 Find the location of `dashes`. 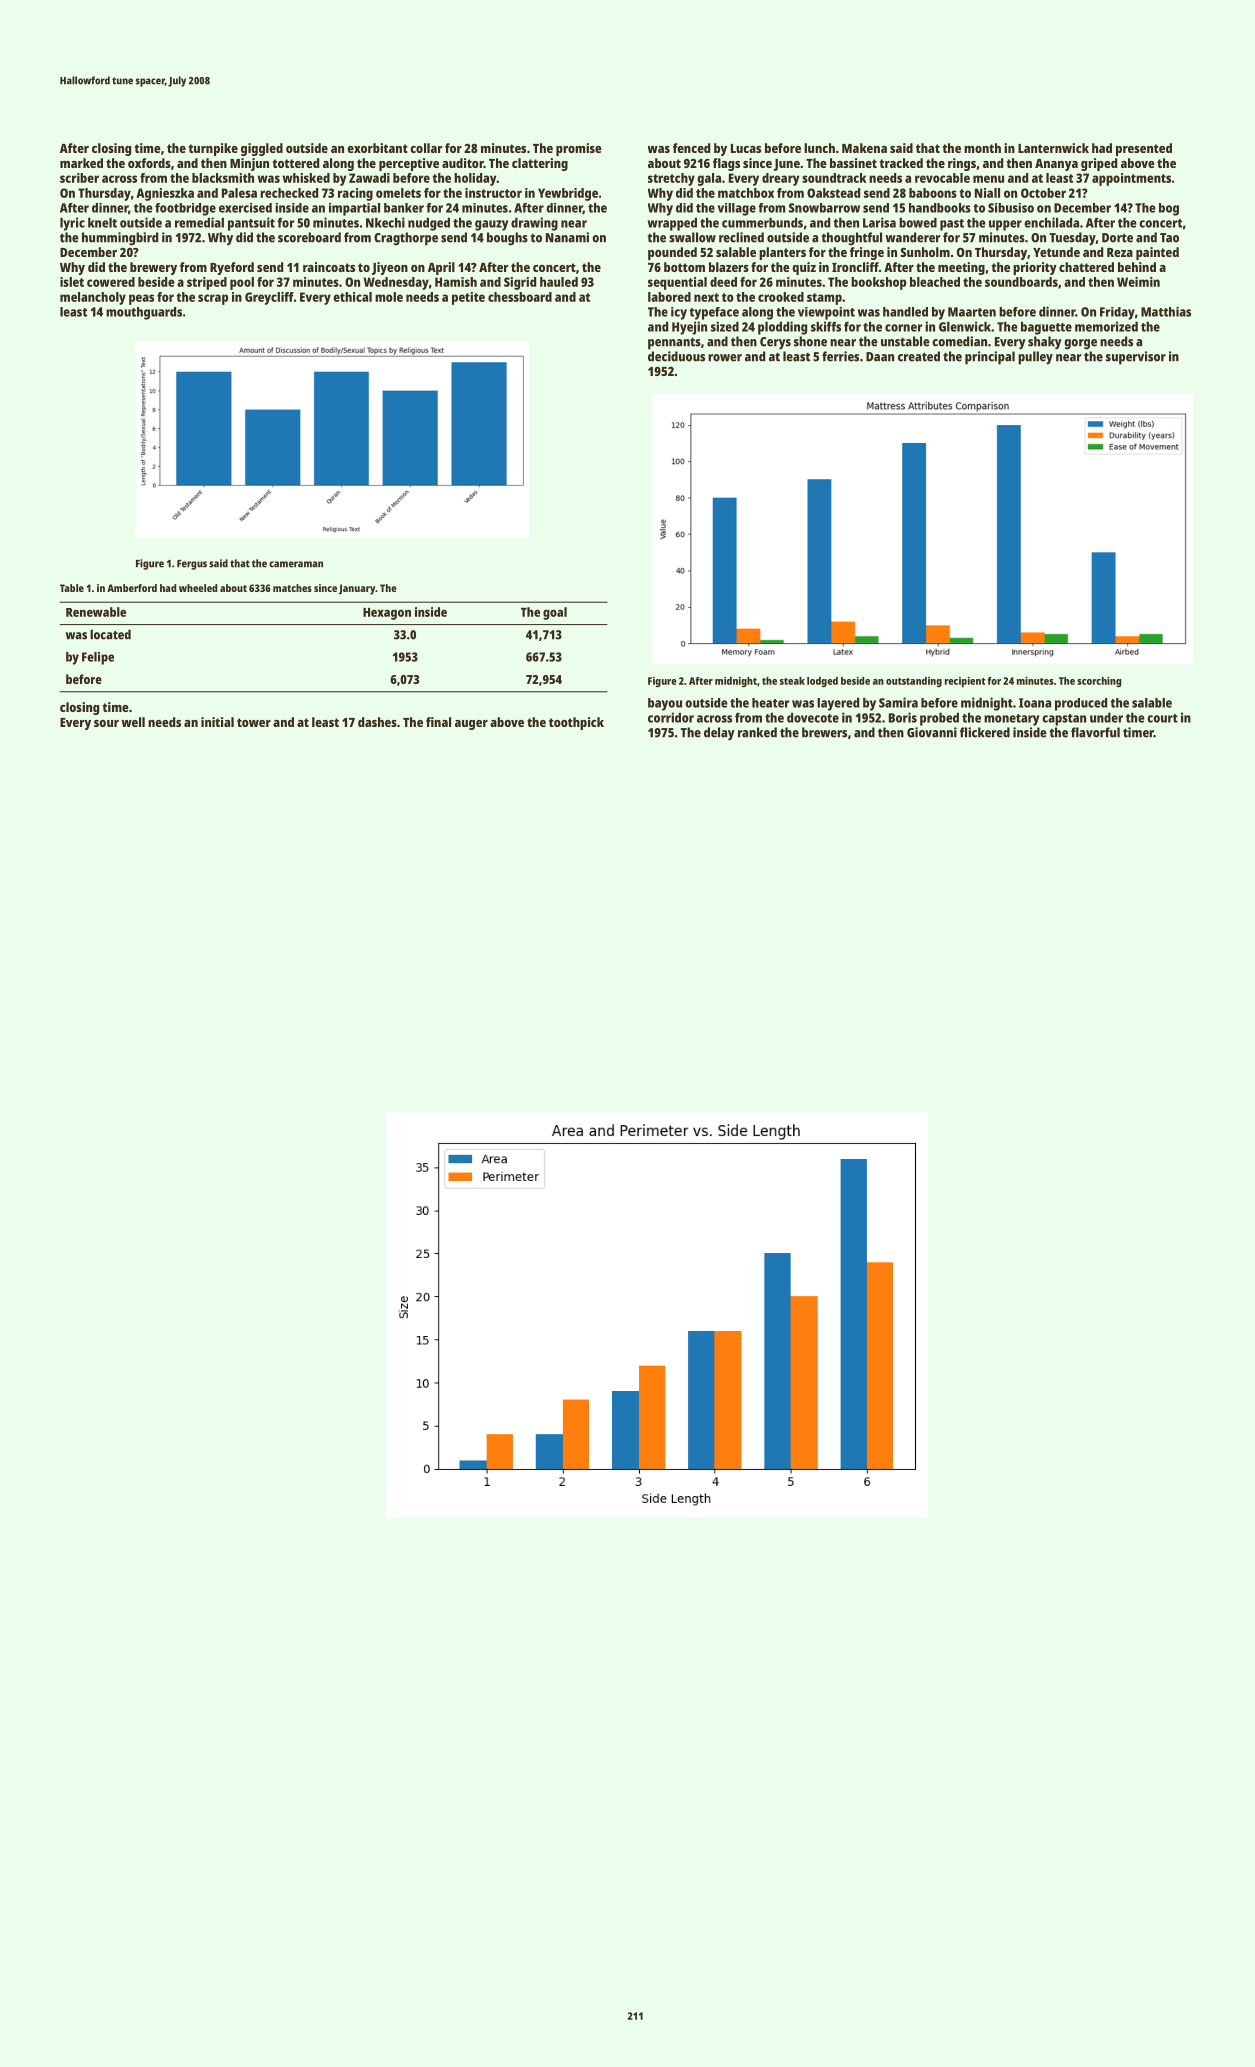

dashes is located at coordinates (377, 722).
